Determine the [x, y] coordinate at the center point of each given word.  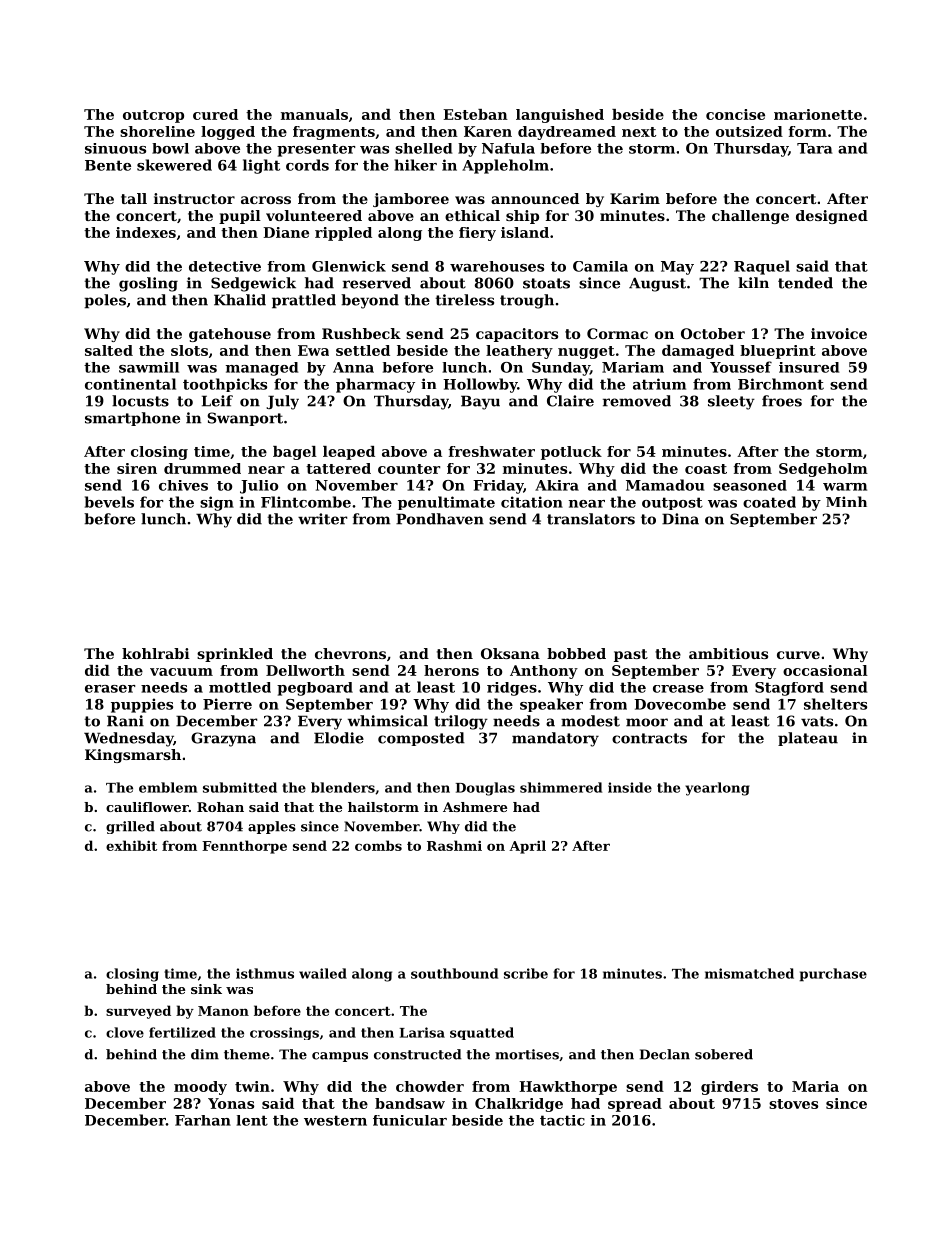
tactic [562, 1120]
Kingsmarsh [133, 756]
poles [105, 301]
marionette [818, 114]
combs [378, 845]
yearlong [717, 789]
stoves [793, 1104]
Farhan [203, 1120]
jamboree [411, 200]
